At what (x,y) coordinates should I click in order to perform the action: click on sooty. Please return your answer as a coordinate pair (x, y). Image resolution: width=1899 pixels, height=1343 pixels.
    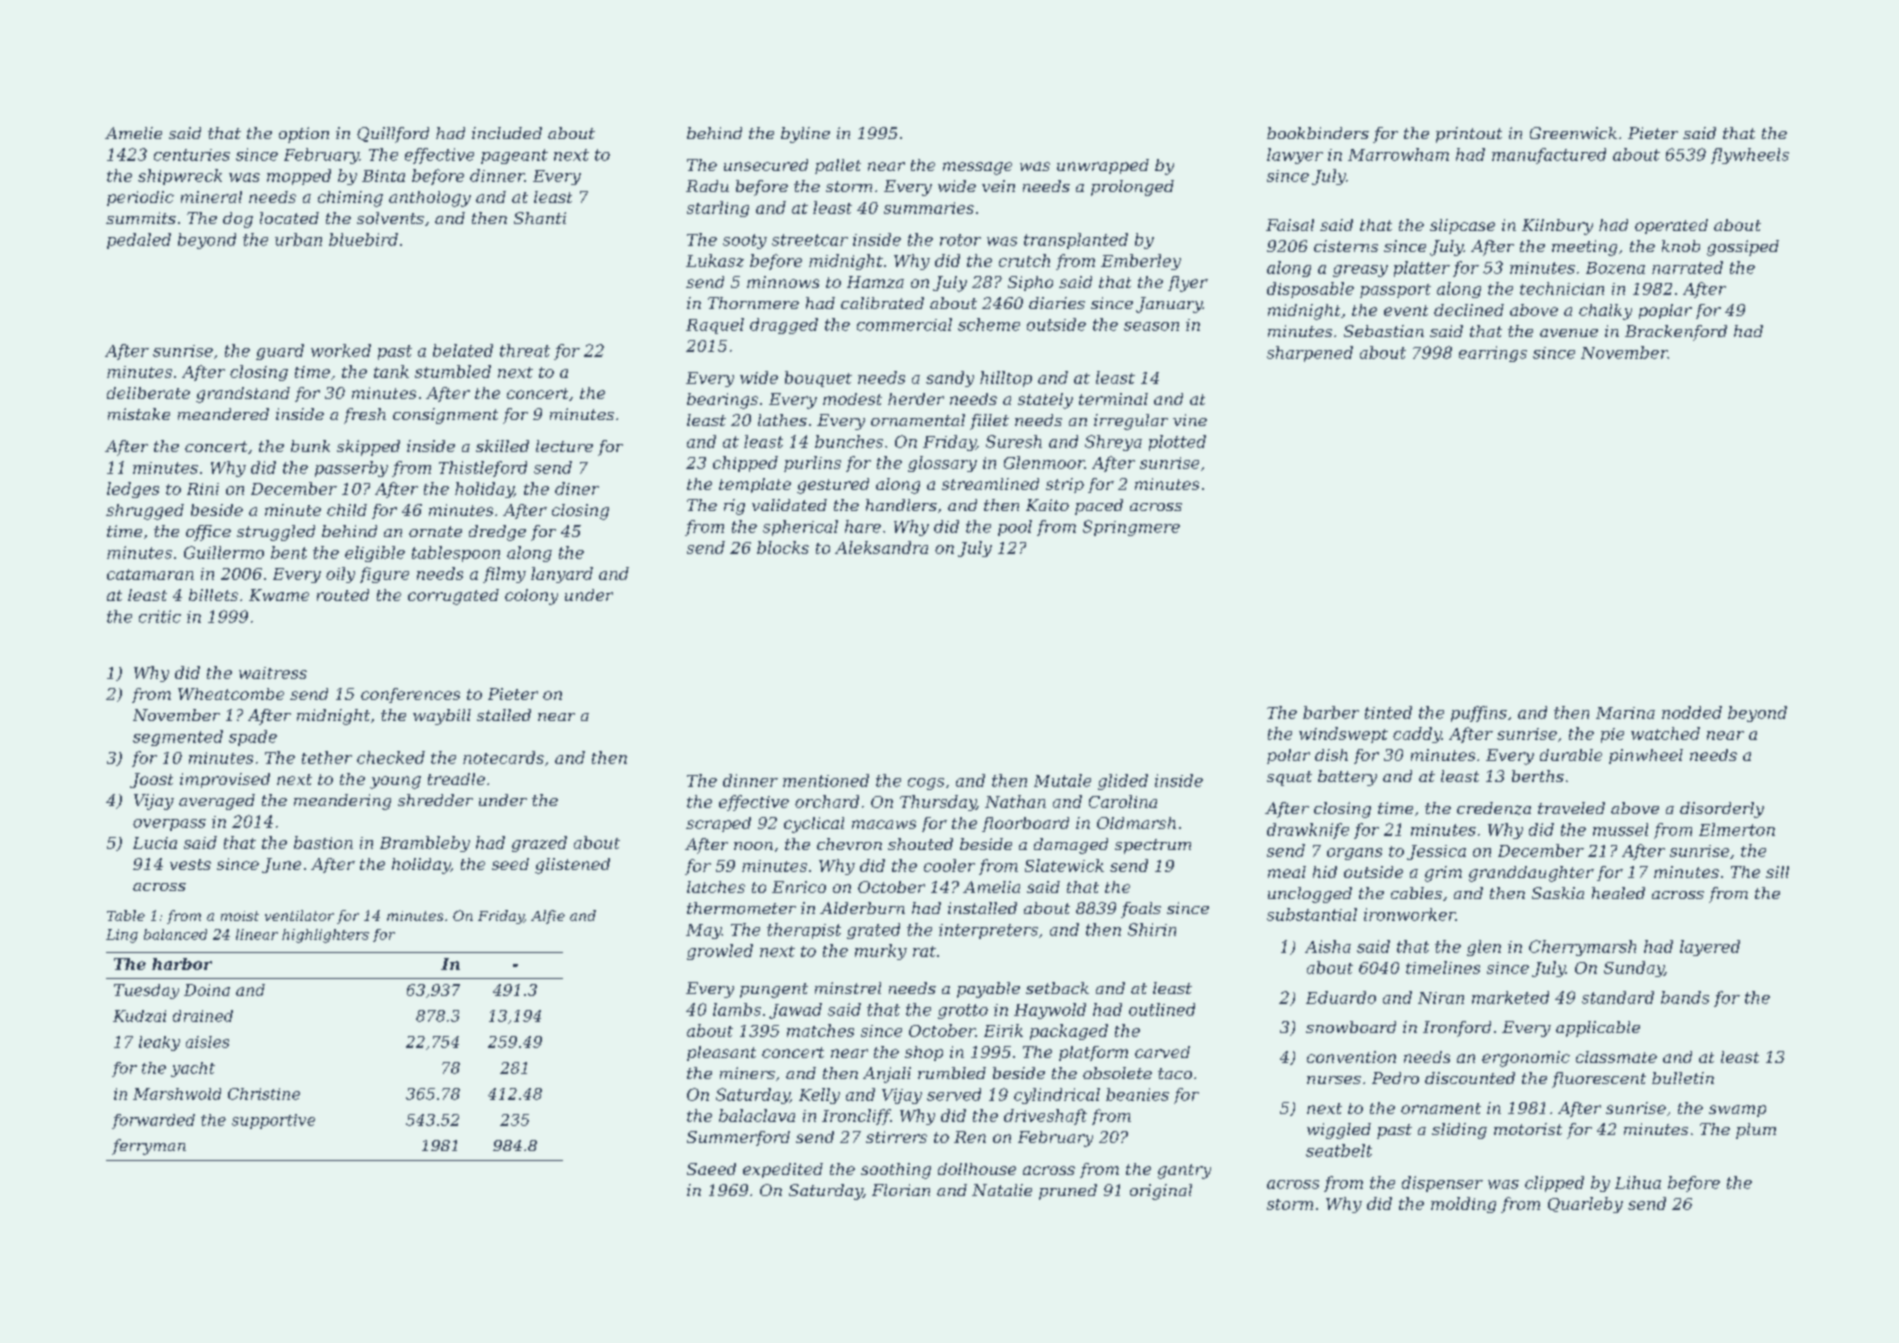
    Looking at the image, I should click on (745, 241).
